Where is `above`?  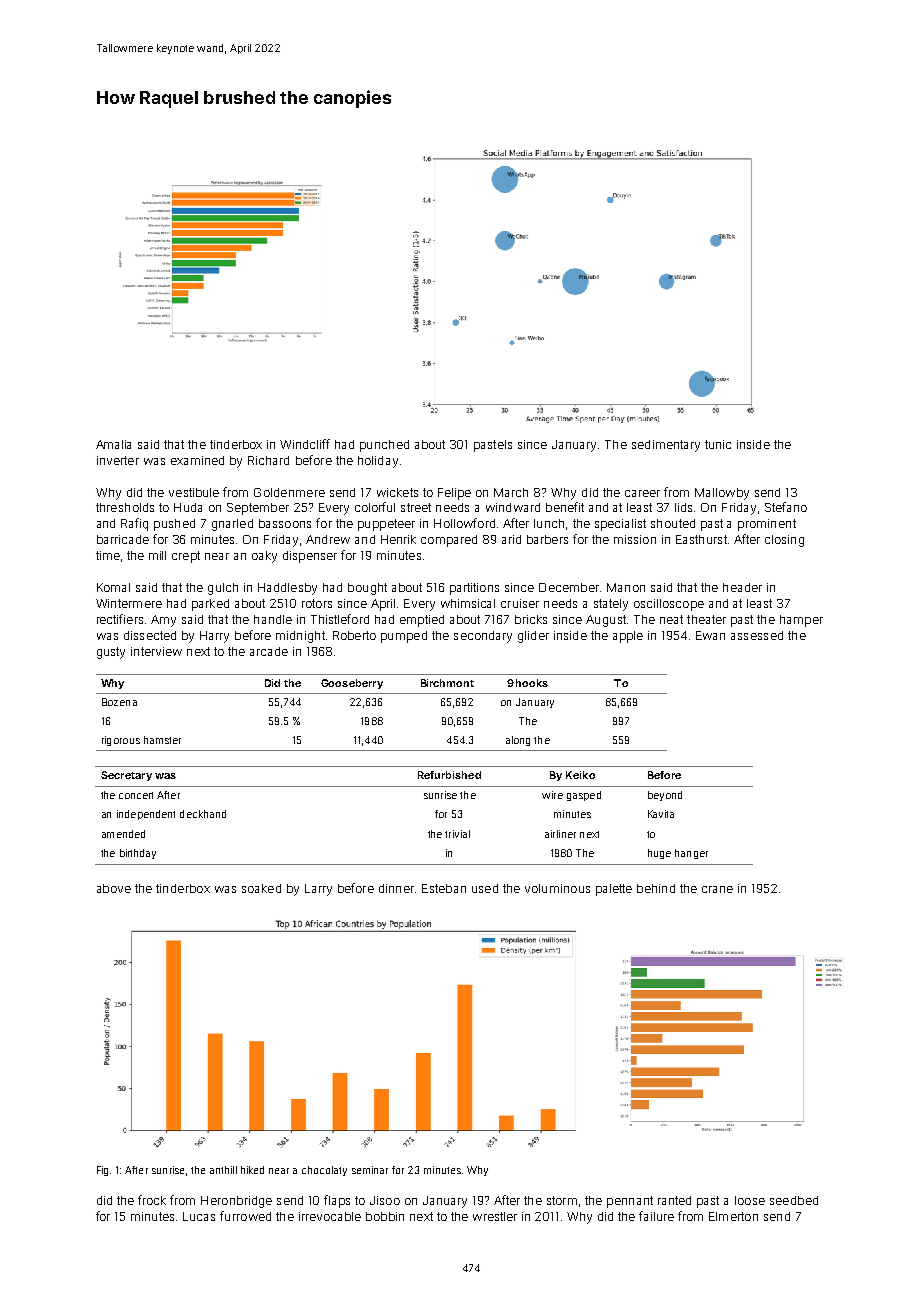 above is located at coordinates (114, 888).
